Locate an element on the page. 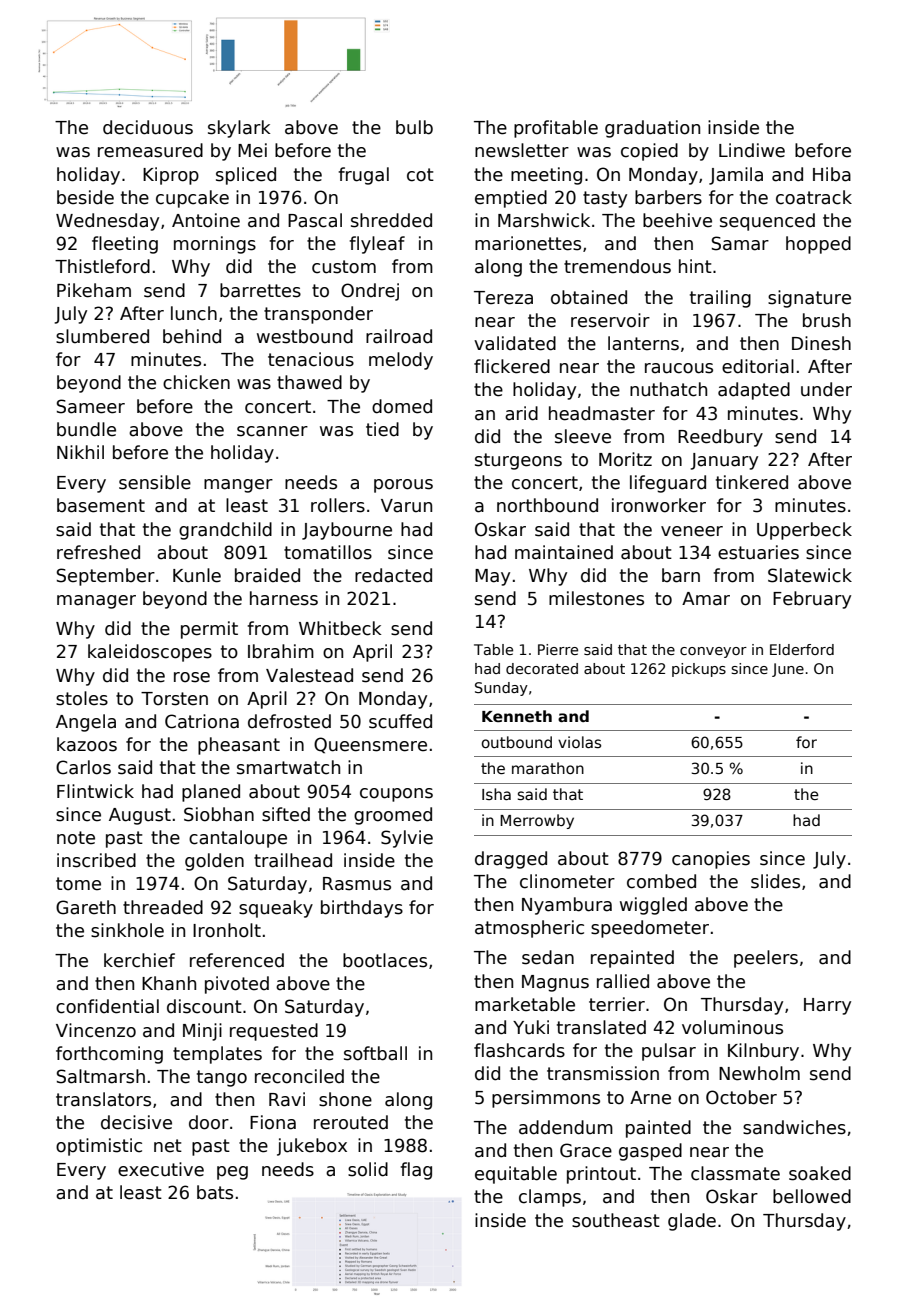 The image size is (908, 1316). Lindiwe is located at coordinates (752, 150).
